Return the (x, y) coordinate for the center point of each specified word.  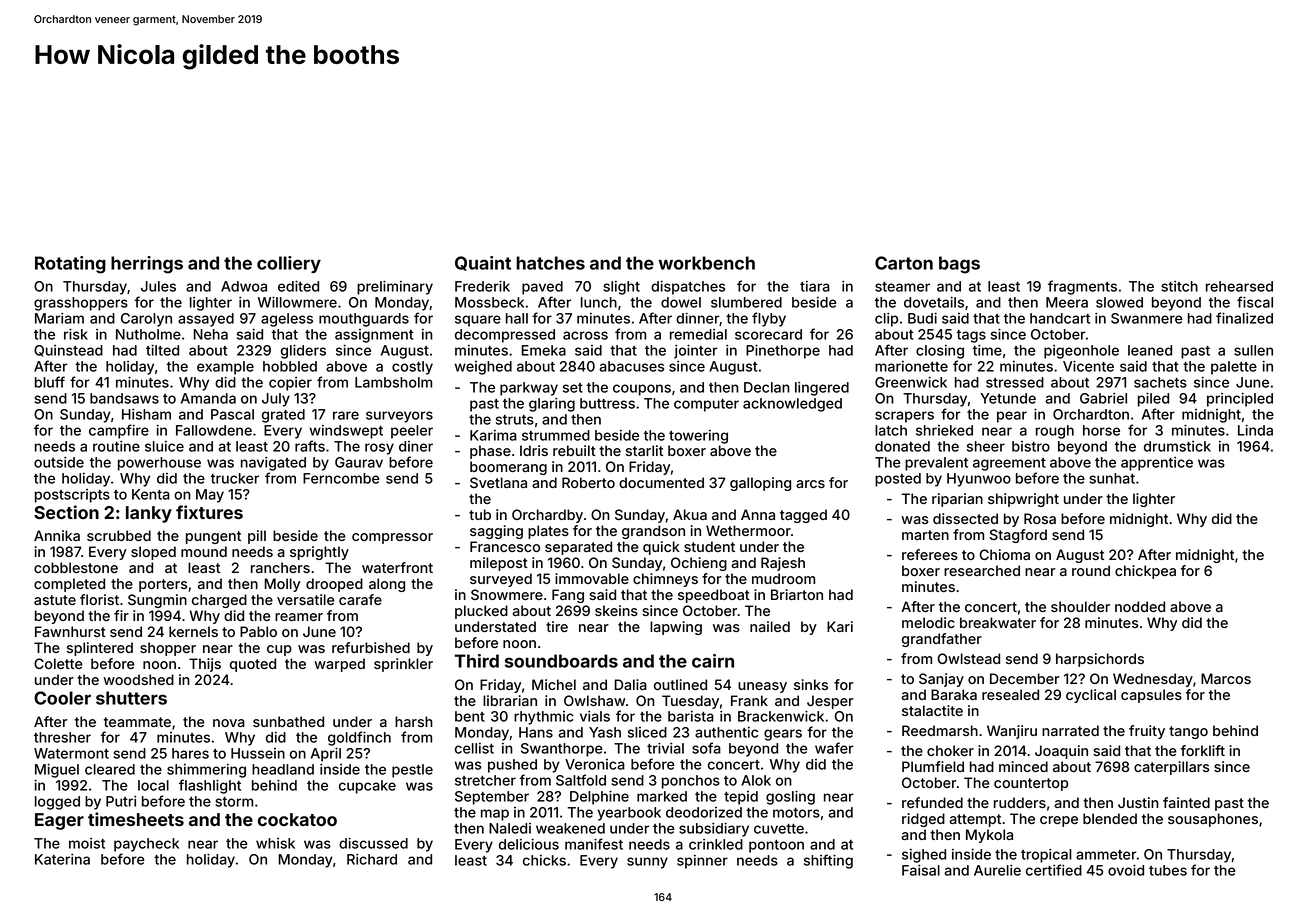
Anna (758, 514)
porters (163, 585)
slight (621, 288)
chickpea (1145, 572)
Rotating (70, 265)
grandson (653, 532)
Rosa (1040, 518)
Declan (767, 387)
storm (234, 802)
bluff (50, 382)
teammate (137, 722)
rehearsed (1239, 286)
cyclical (1091, 696)
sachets (1160, 382)
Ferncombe (341, 478)
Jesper (830, 702)
